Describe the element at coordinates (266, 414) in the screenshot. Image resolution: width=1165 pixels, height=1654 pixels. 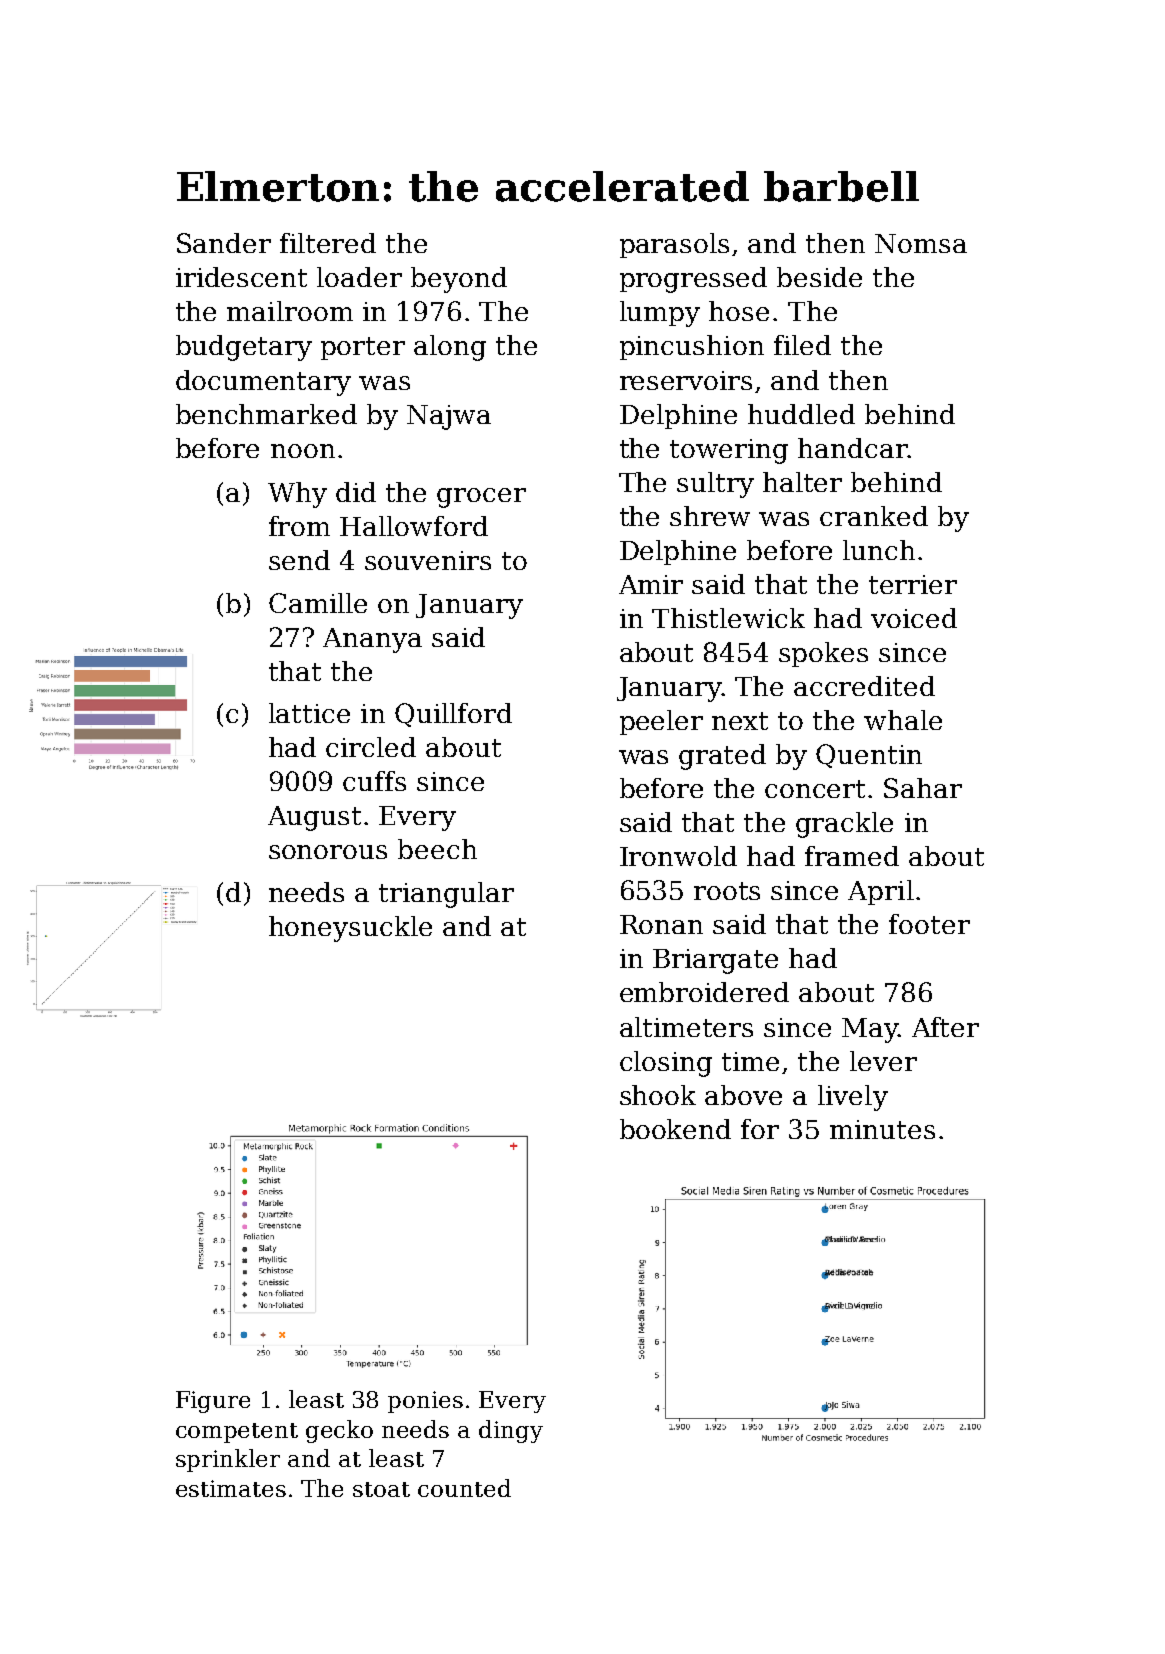
I see `benchmarked` at that location.
